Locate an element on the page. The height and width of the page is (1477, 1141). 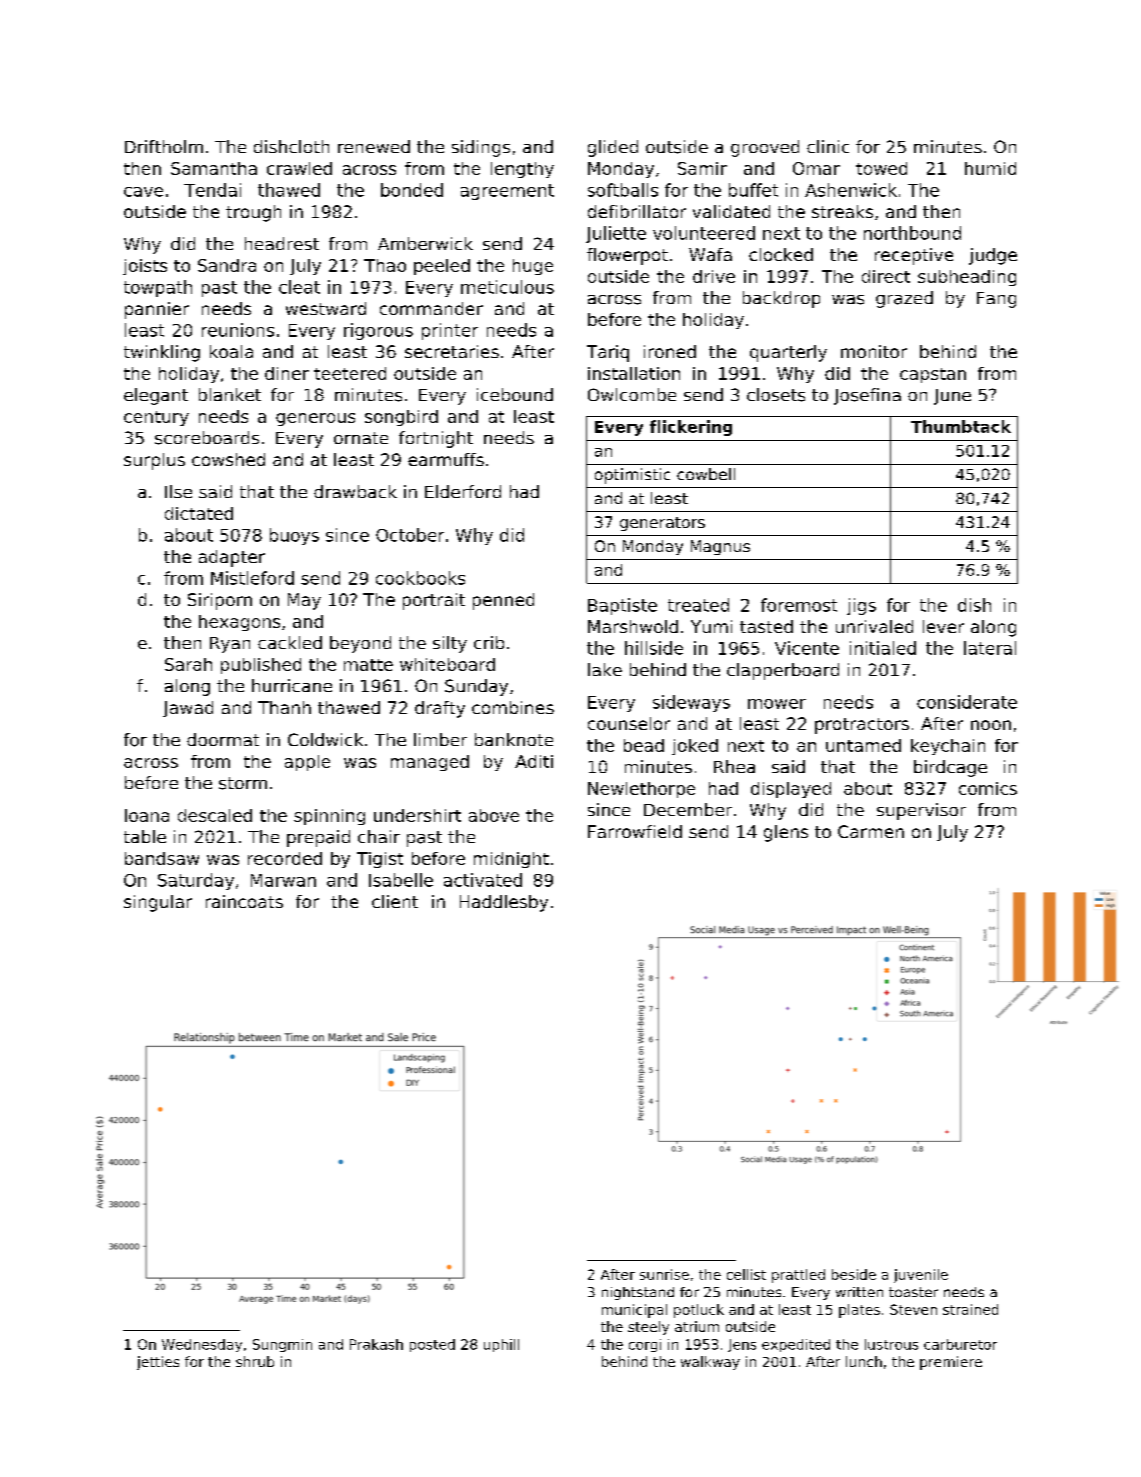
Wafa is located at coordinates (710, 254).
